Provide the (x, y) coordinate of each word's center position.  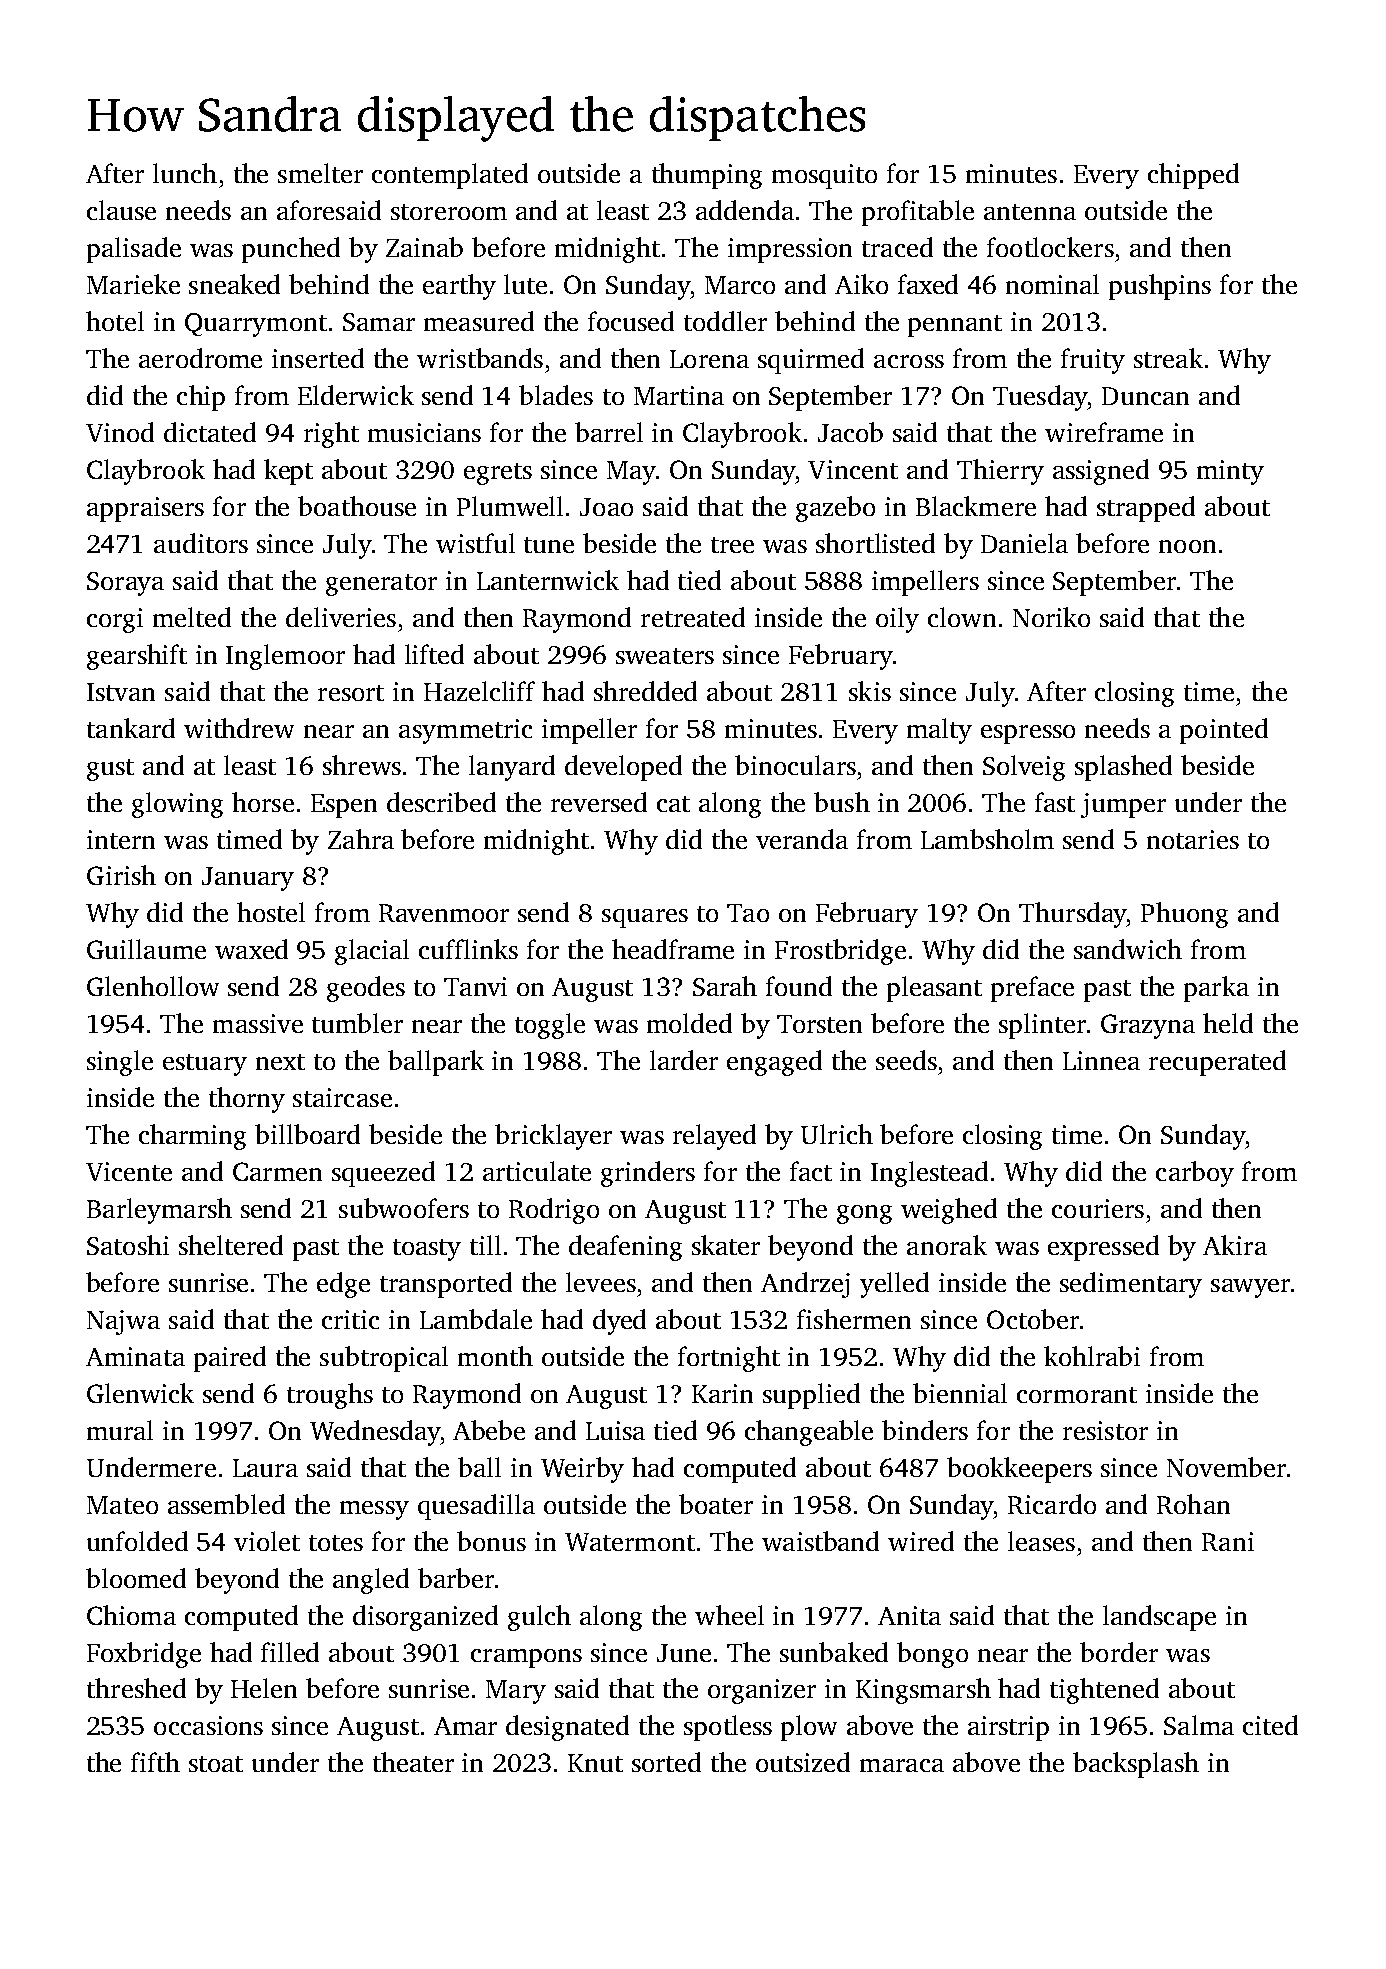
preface (1032, 989)
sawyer (1250, 1288)
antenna (1030, 212)
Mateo (122, 1505)
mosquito (824, 176)
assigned (1101, 472)
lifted (434, 654)
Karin (722, 1393)
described (441, 802)
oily (897, 620)
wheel (729, 1615)
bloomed (136, 1578)
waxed (251, 949)
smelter (320, 173)
